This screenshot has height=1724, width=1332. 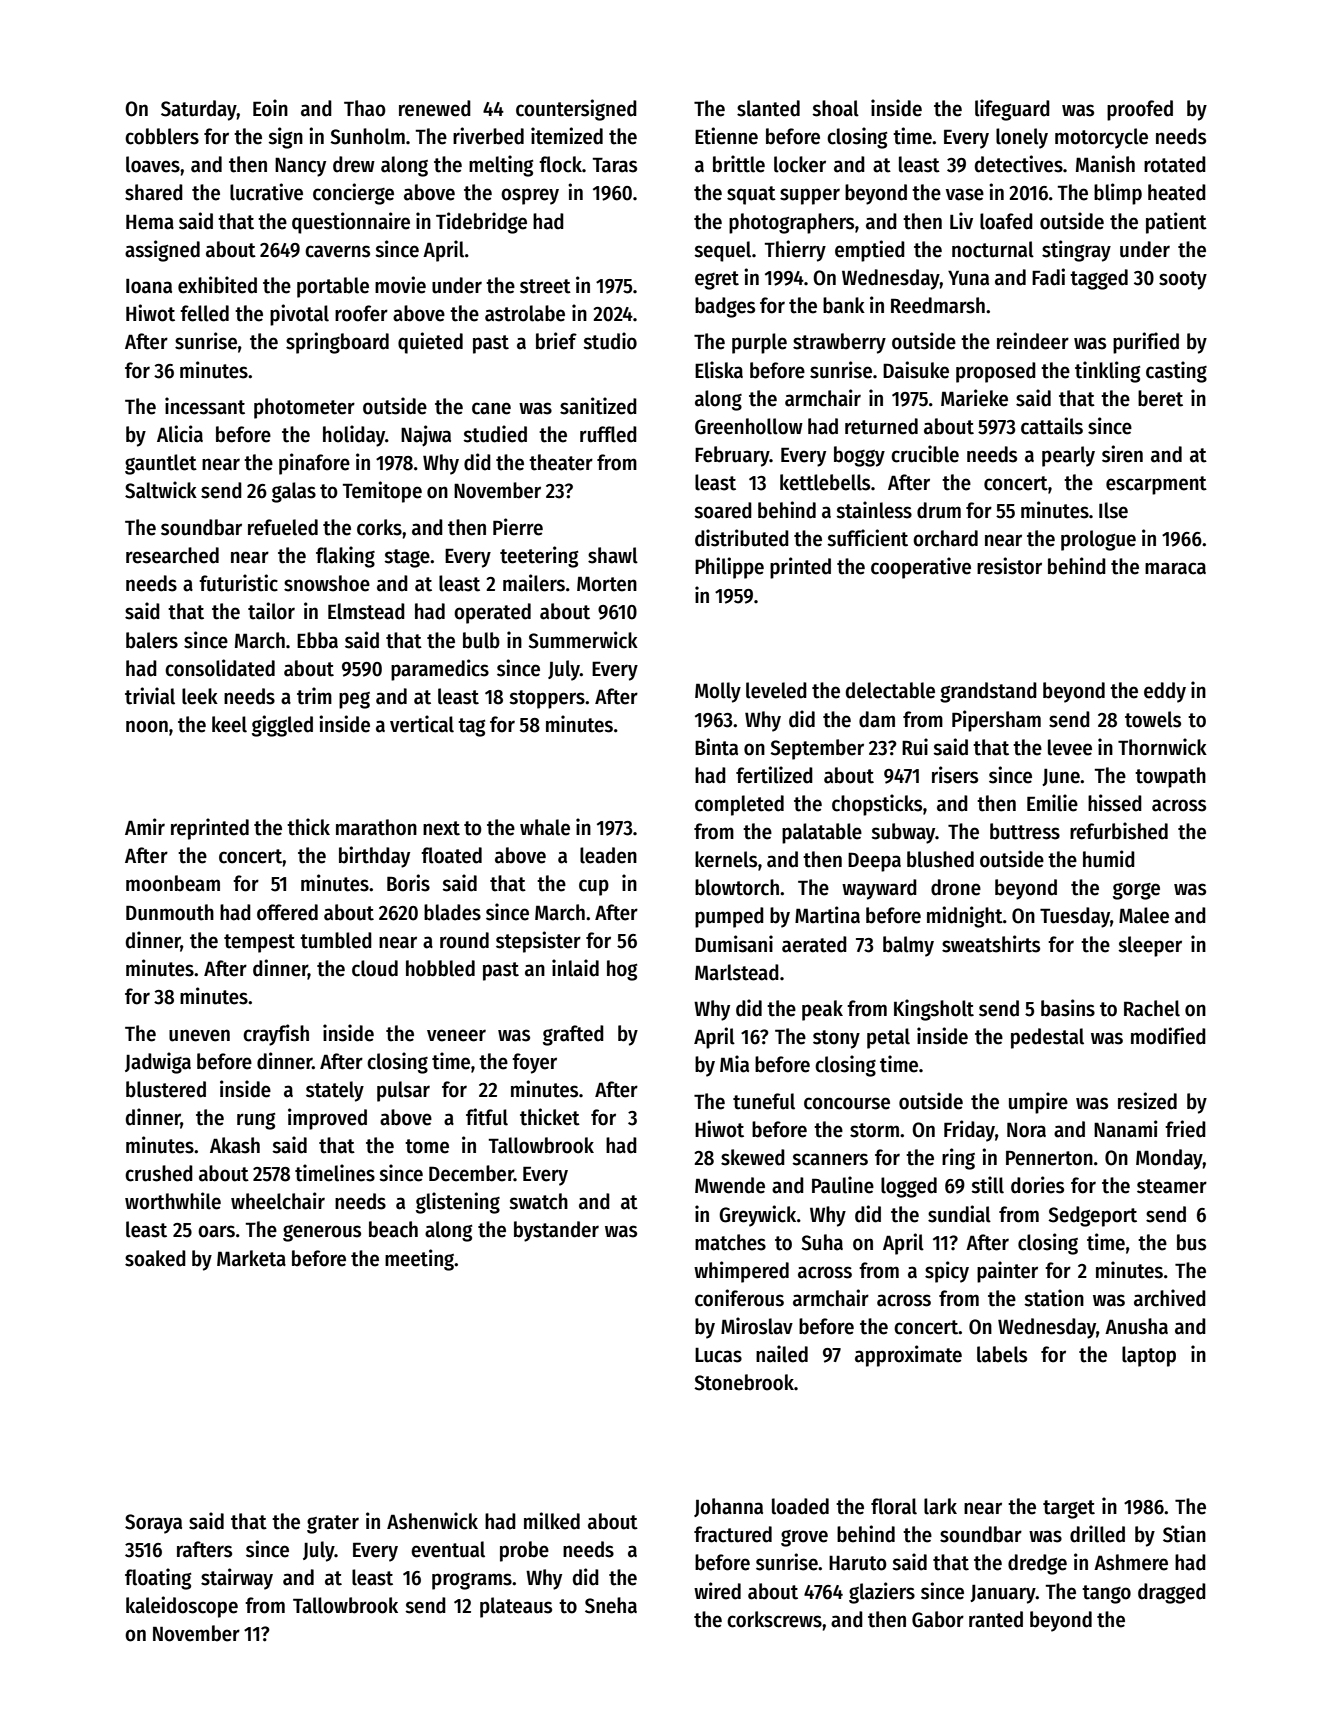 I want to click on kernels, so click(x=726, y=859).
